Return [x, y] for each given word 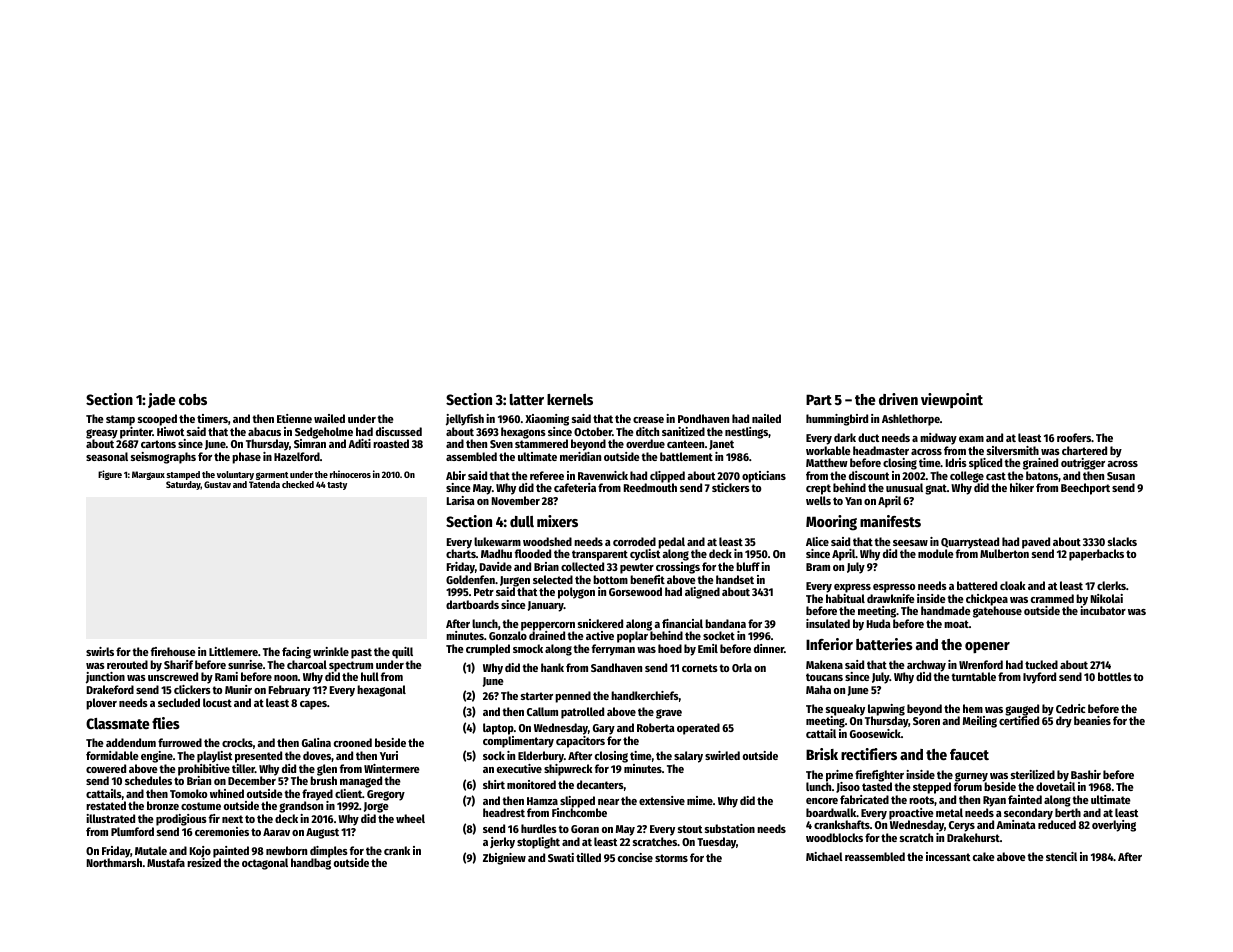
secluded [179, 702]
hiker [1022, 487]
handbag [311, 864]
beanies [1092, 720]
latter [527, 399]
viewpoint [952, 400]
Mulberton [1004, 554]
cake [984, 856]
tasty [337, 486]
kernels [570, 399]
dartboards [472, 604]
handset [735, 579]
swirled [722, 755]
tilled [588, 857]
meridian [580, 456]
